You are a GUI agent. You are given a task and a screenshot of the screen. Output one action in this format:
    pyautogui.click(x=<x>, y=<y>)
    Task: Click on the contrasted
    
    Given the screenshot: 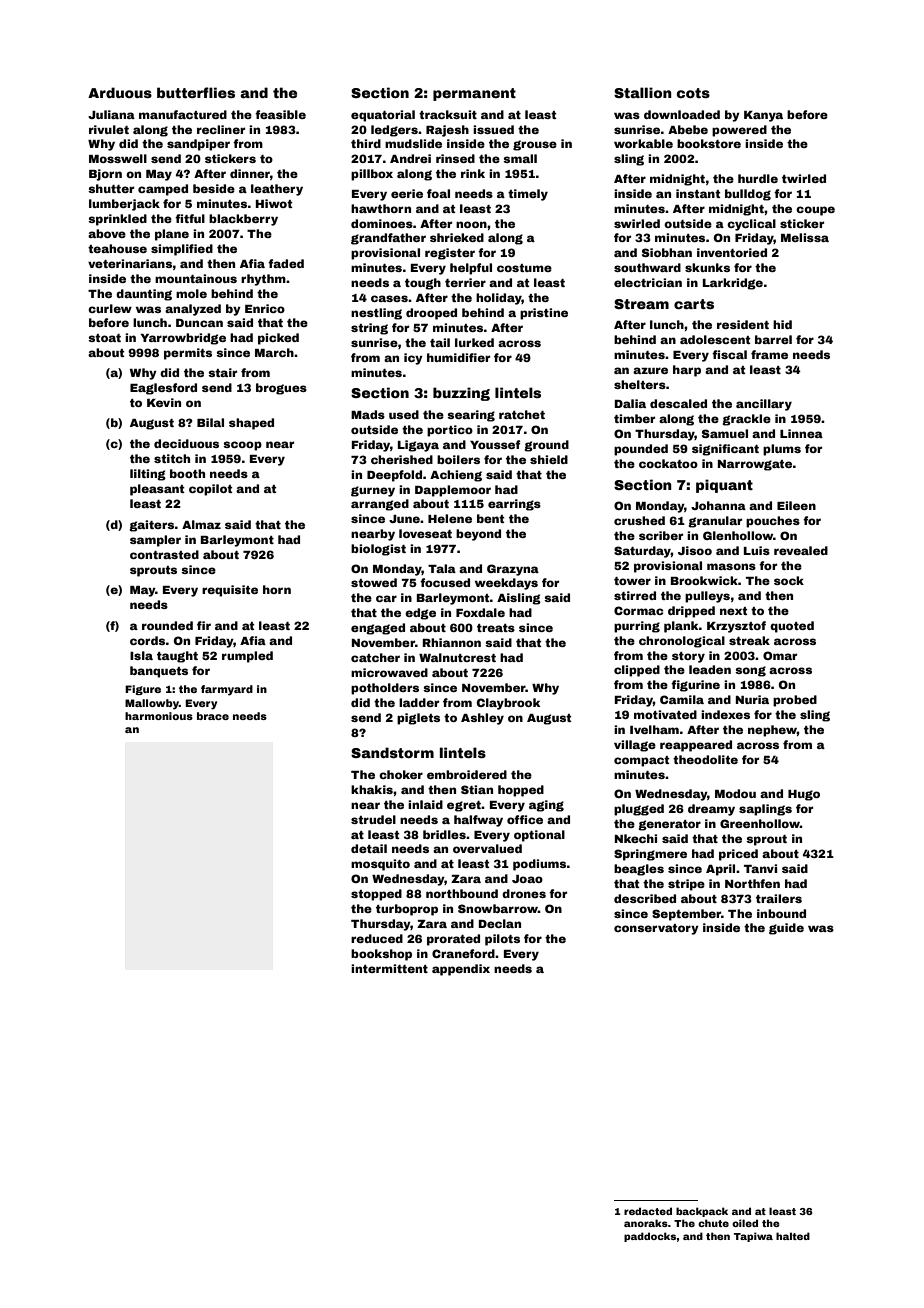 What is the action you would take?
    pyautogui.click(x=164, y=554)
